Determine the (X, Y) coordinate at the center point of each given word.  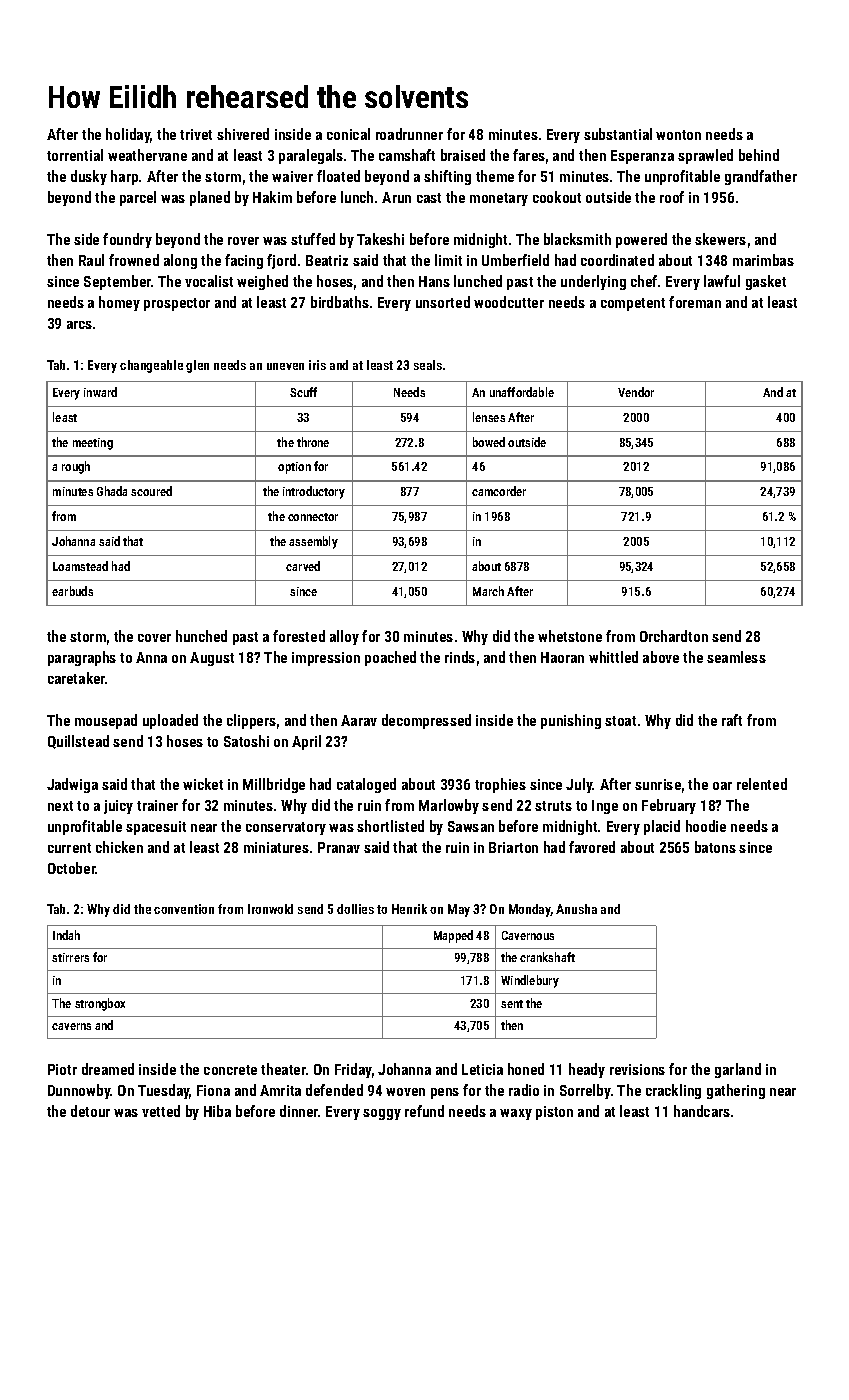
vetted (161, 1111)
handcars (702, 1111)
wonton (678, 135)
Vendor (636, 392)
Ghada (112, 491)
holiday (128, 135)
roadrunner (409, 134)
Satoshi (246, 741)
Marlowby (449, 806)
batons (715, 847)
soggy (382, 1114)
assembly (313, 542)
